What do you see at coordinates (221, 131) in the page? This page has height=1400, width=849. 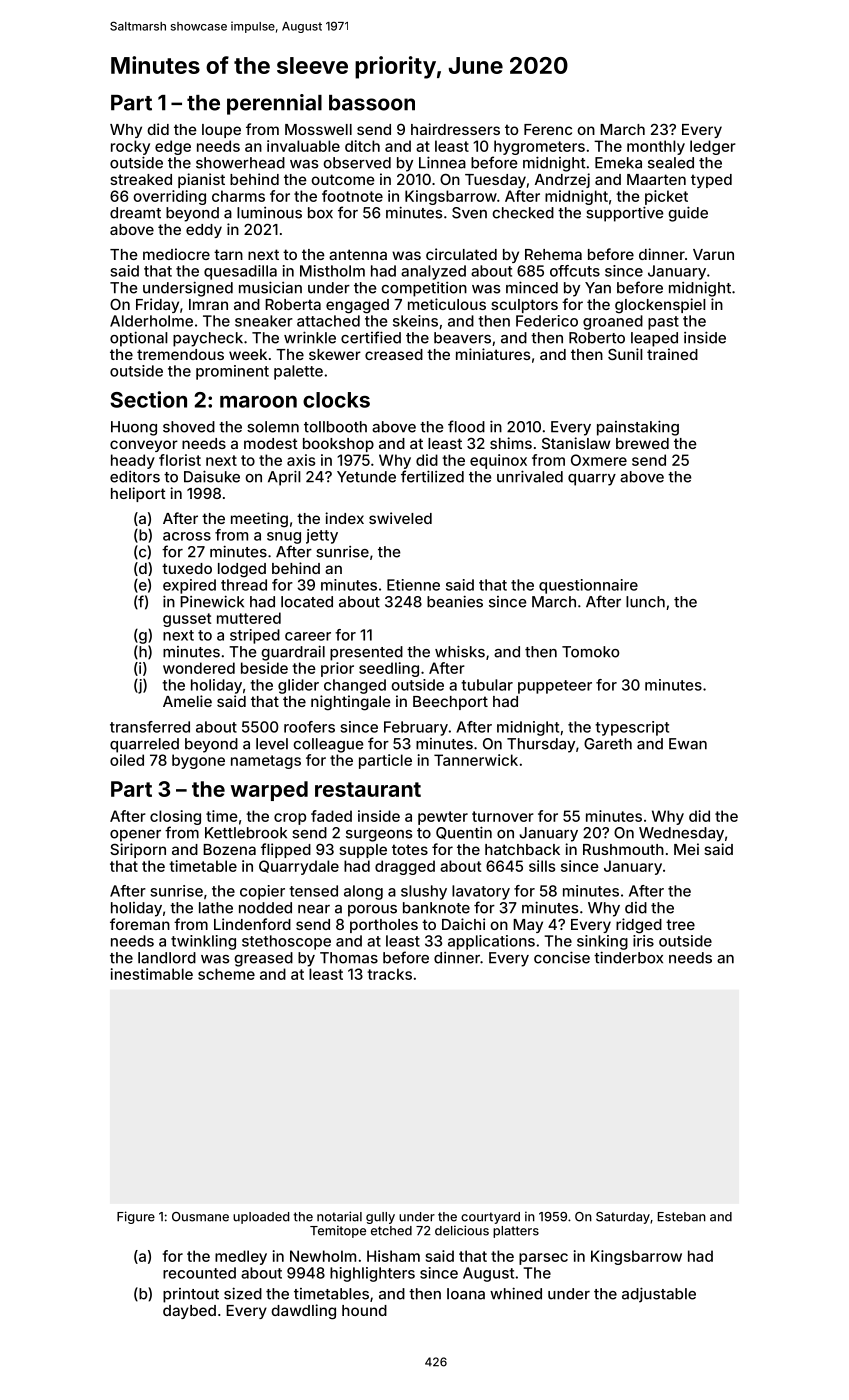 I see `loupe` at bounding box center [221, 131].
